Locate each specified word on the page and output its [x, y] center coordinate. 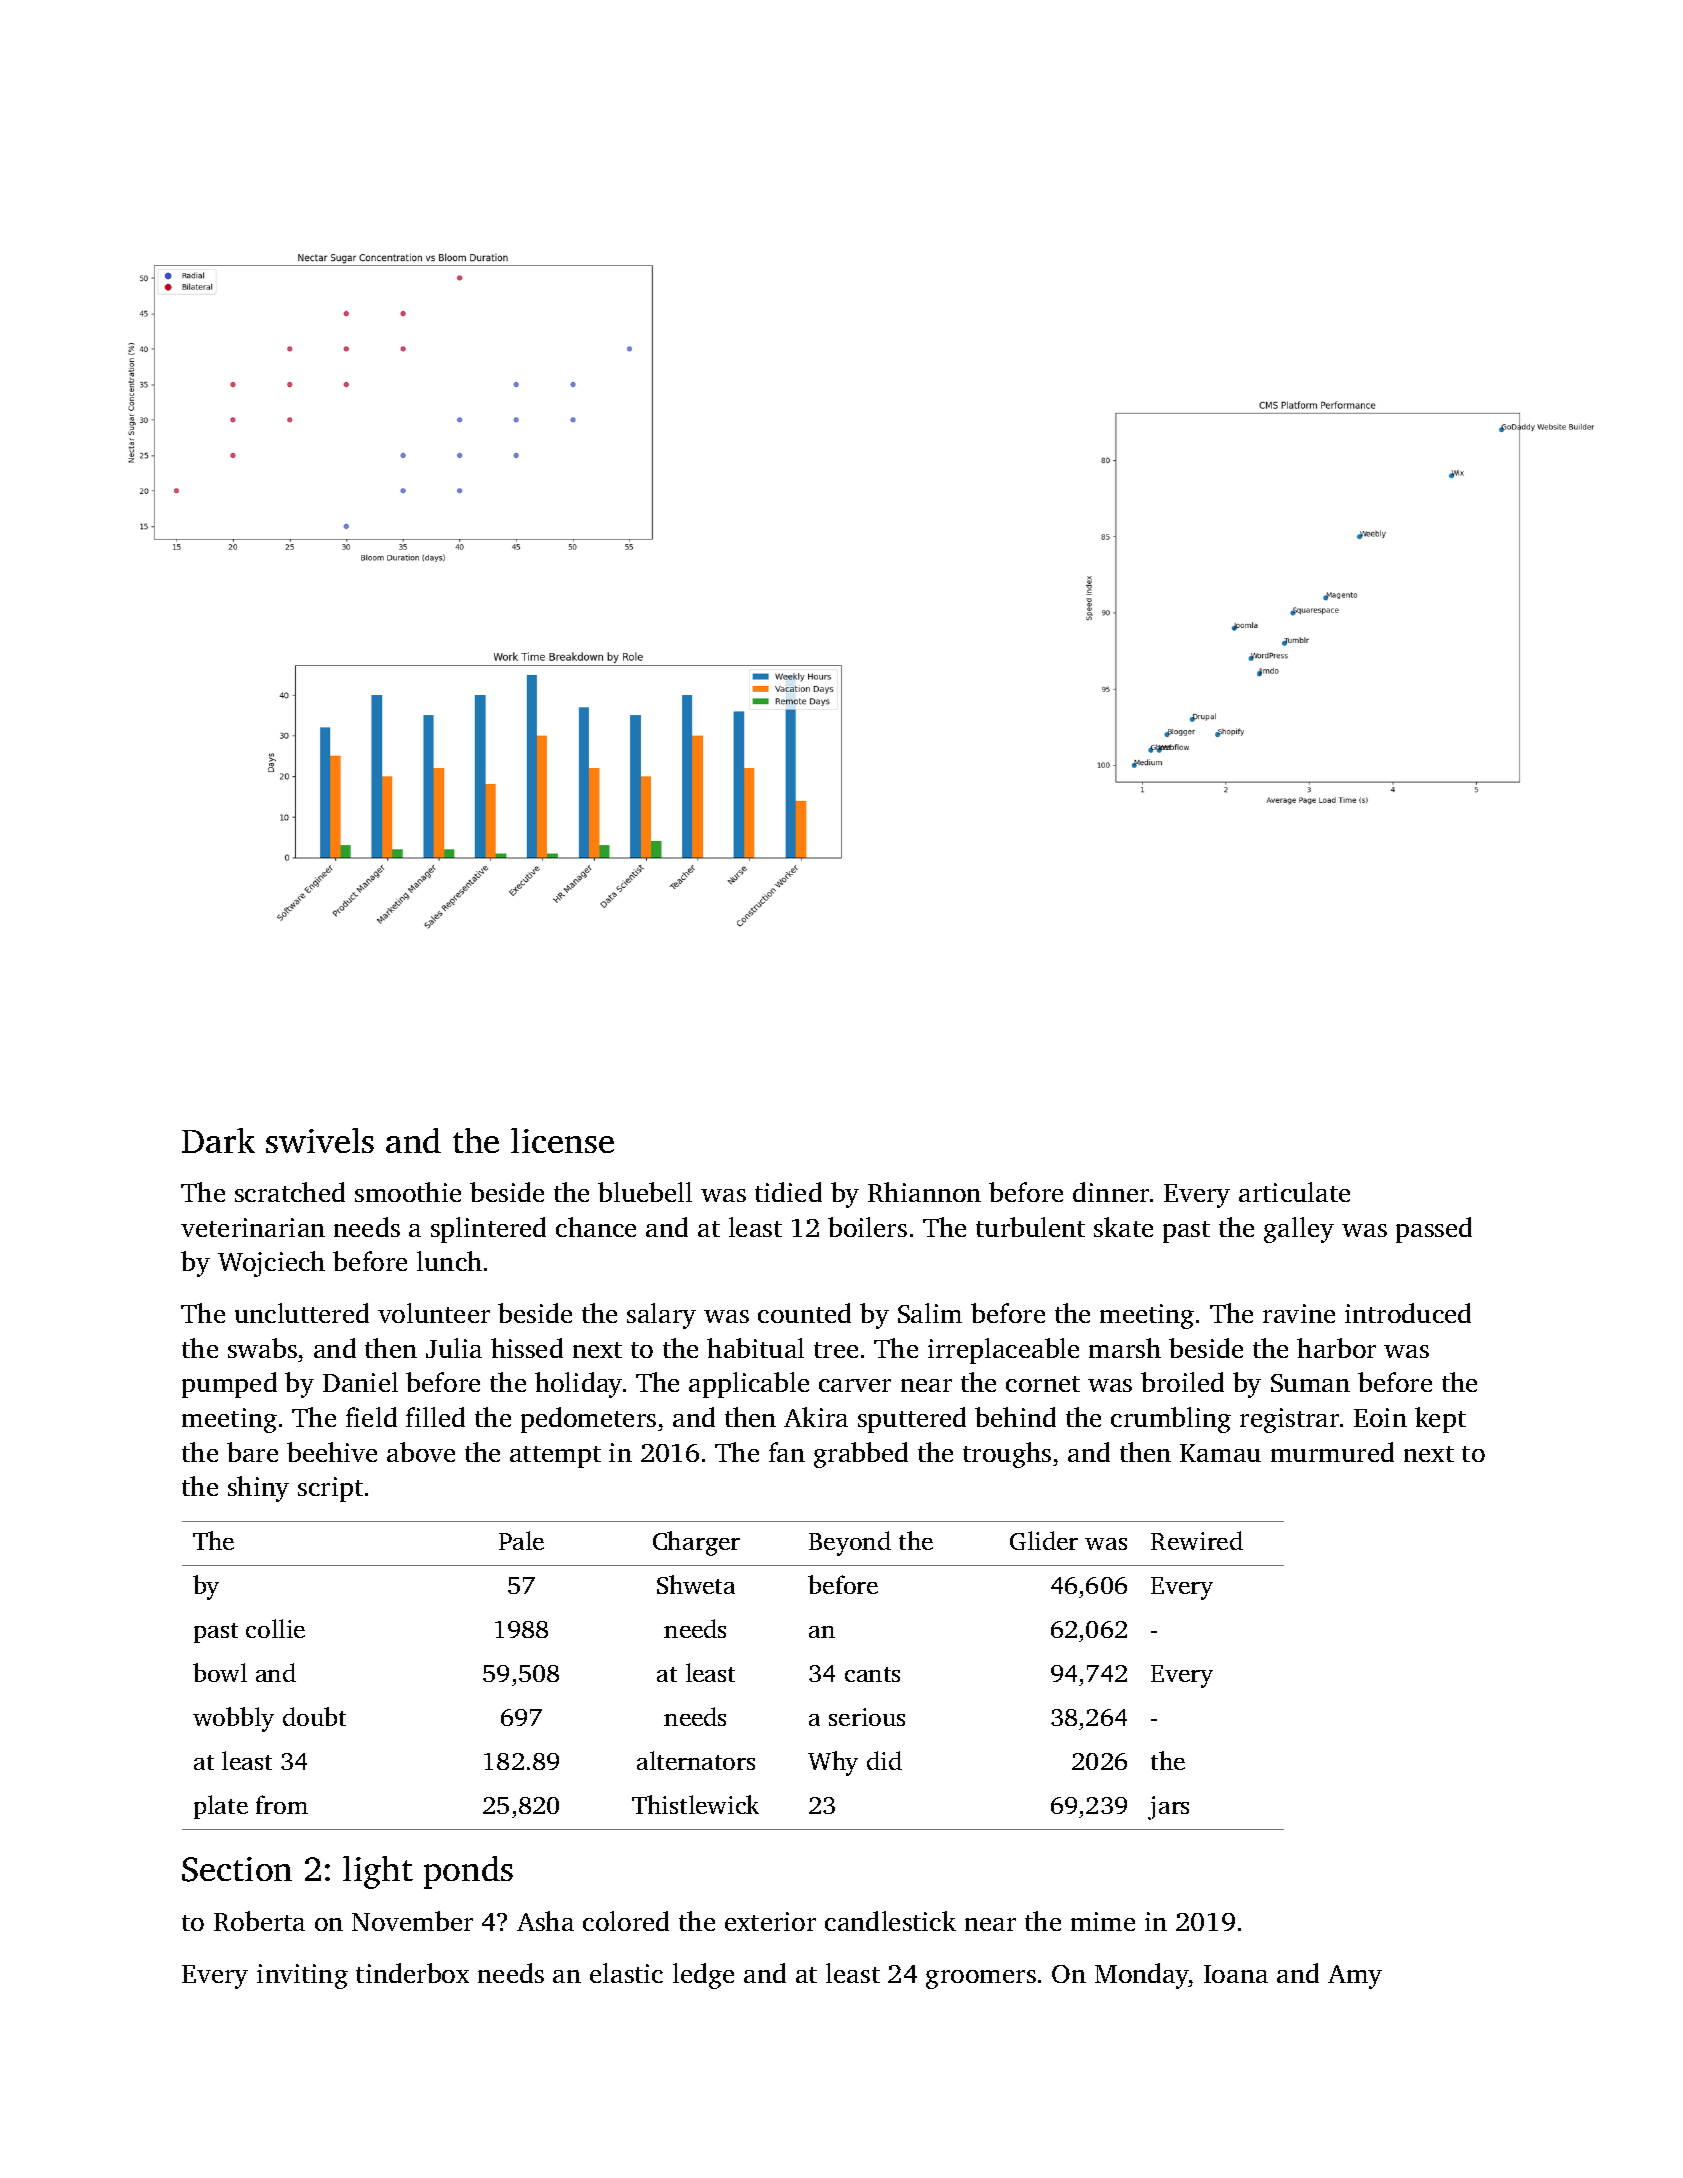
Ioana [1236, 1974]
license [562, 1140]
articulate [1294, 1192]
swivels [320, 1140]
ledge [703, 1976]
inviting [302, 1976]
